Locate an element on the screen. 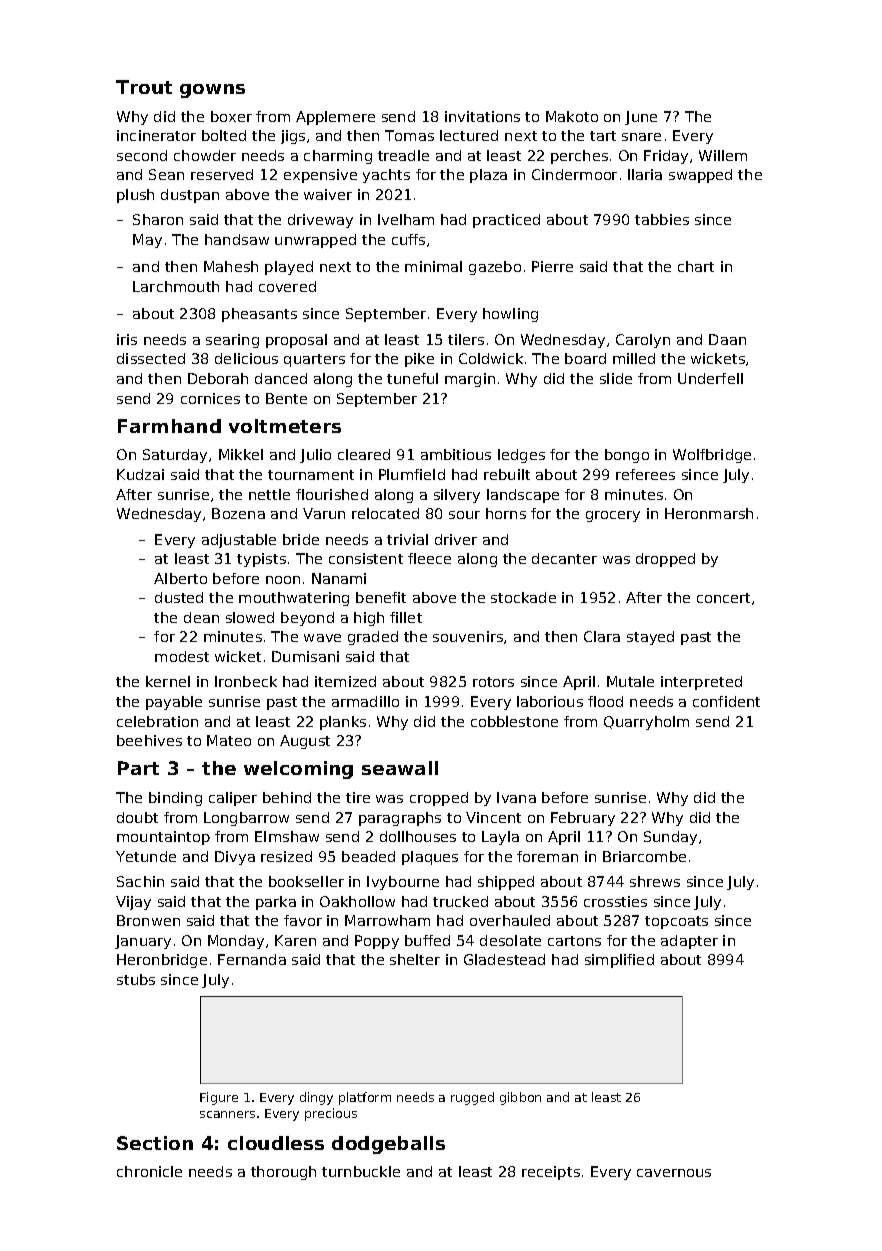 The height and width of the screenshot is (1251, 882). plush is located at coordinates (135, 196).
